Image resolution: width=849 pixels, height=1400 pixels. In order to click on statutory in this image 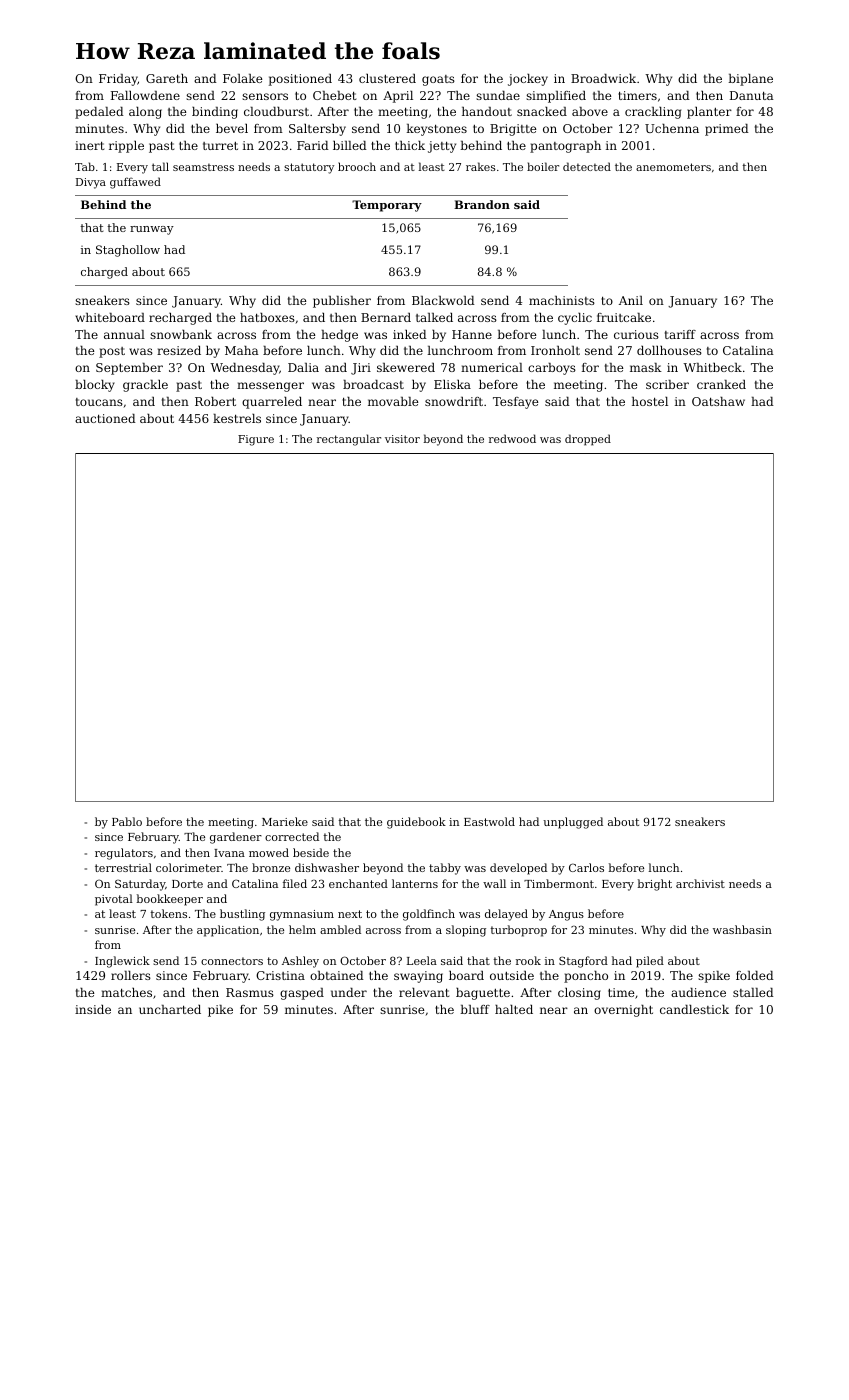, I will do `click(309, 168)`.
